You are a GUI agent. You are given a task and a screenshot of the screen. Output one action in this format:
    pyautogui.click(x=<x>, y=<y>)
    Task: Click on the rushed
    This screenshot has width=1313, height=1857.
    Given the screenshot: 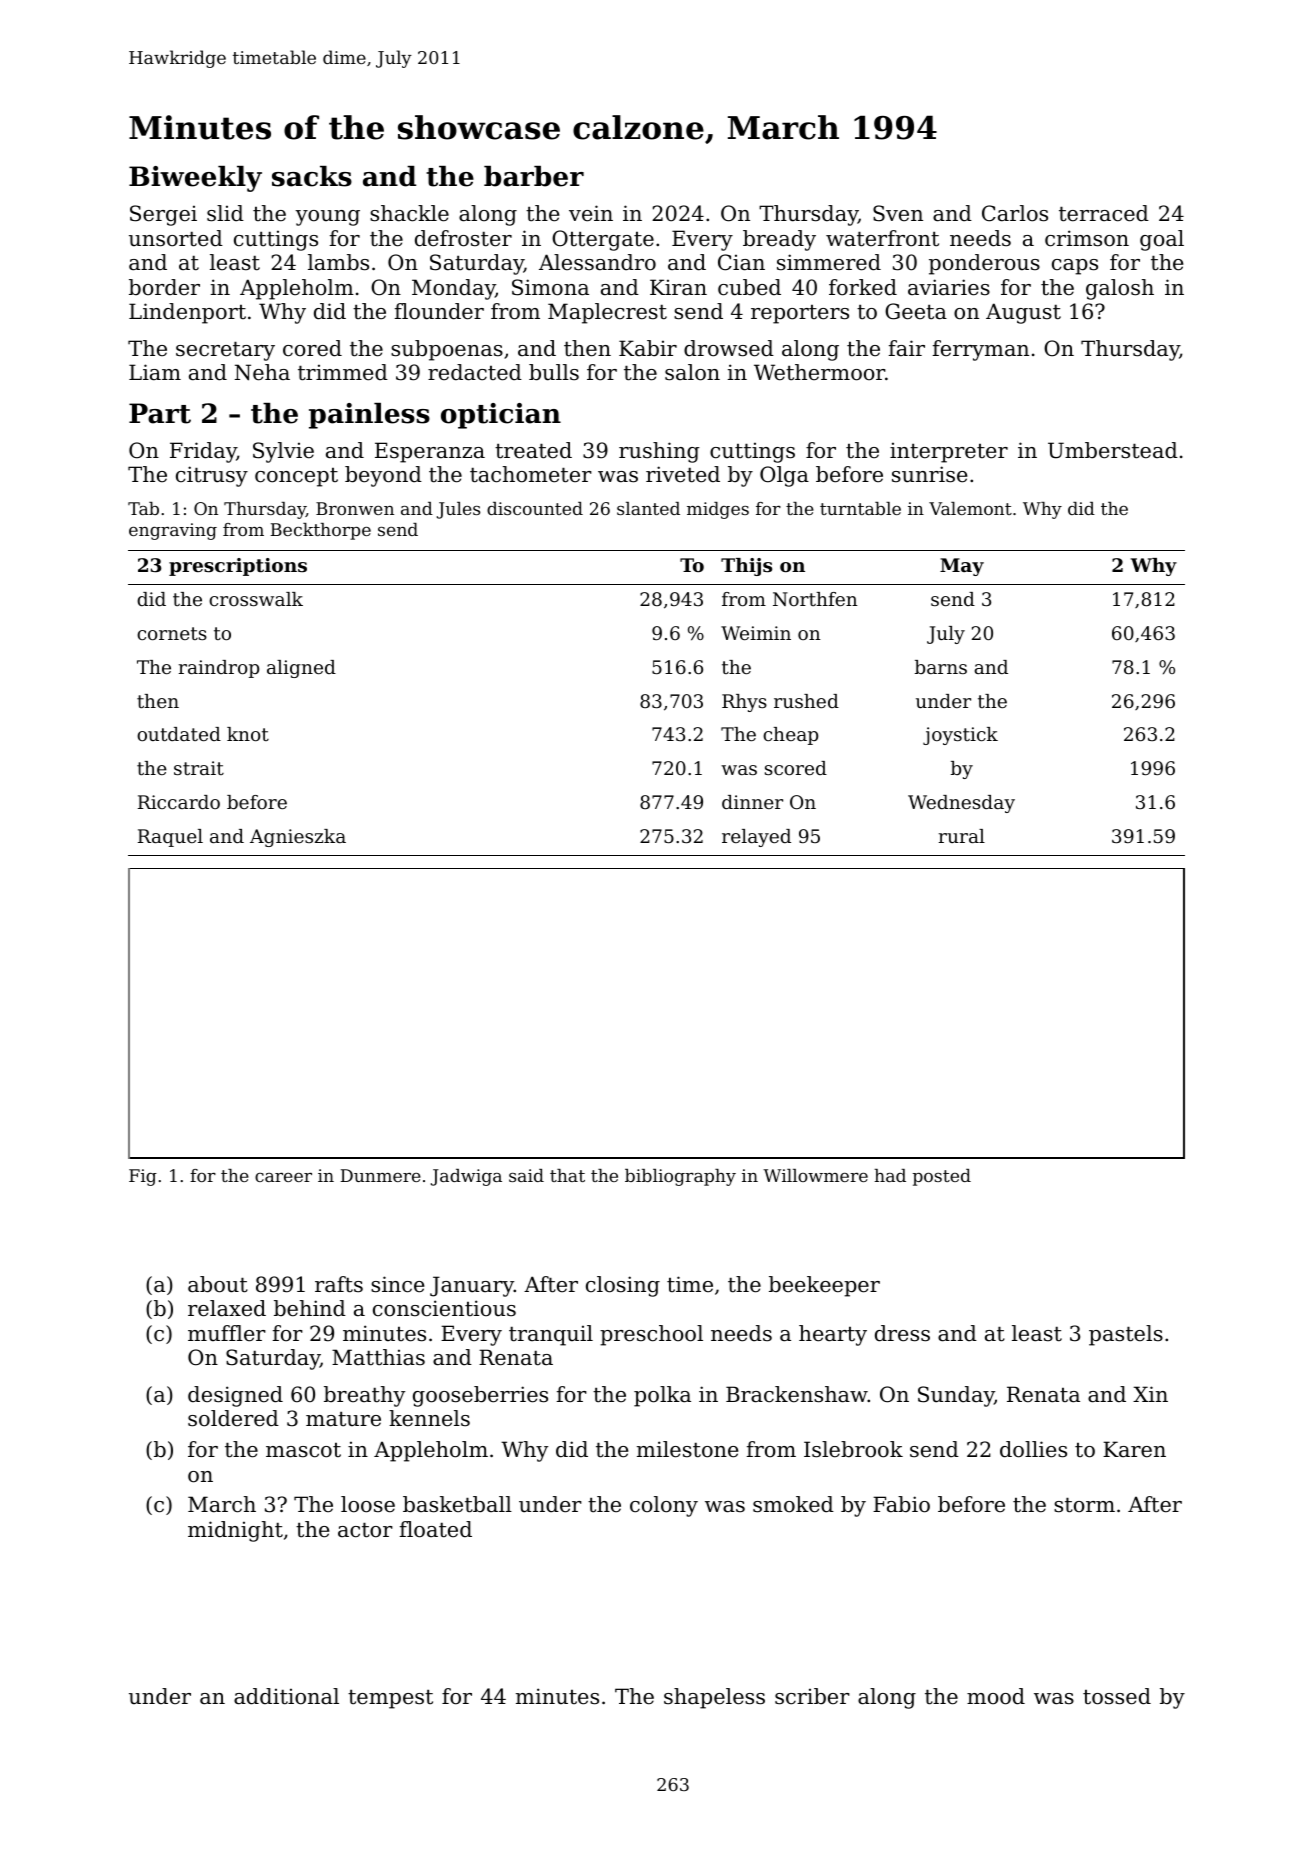 What is the action you would take?
    pyautogui.click(x=806, y=701)
